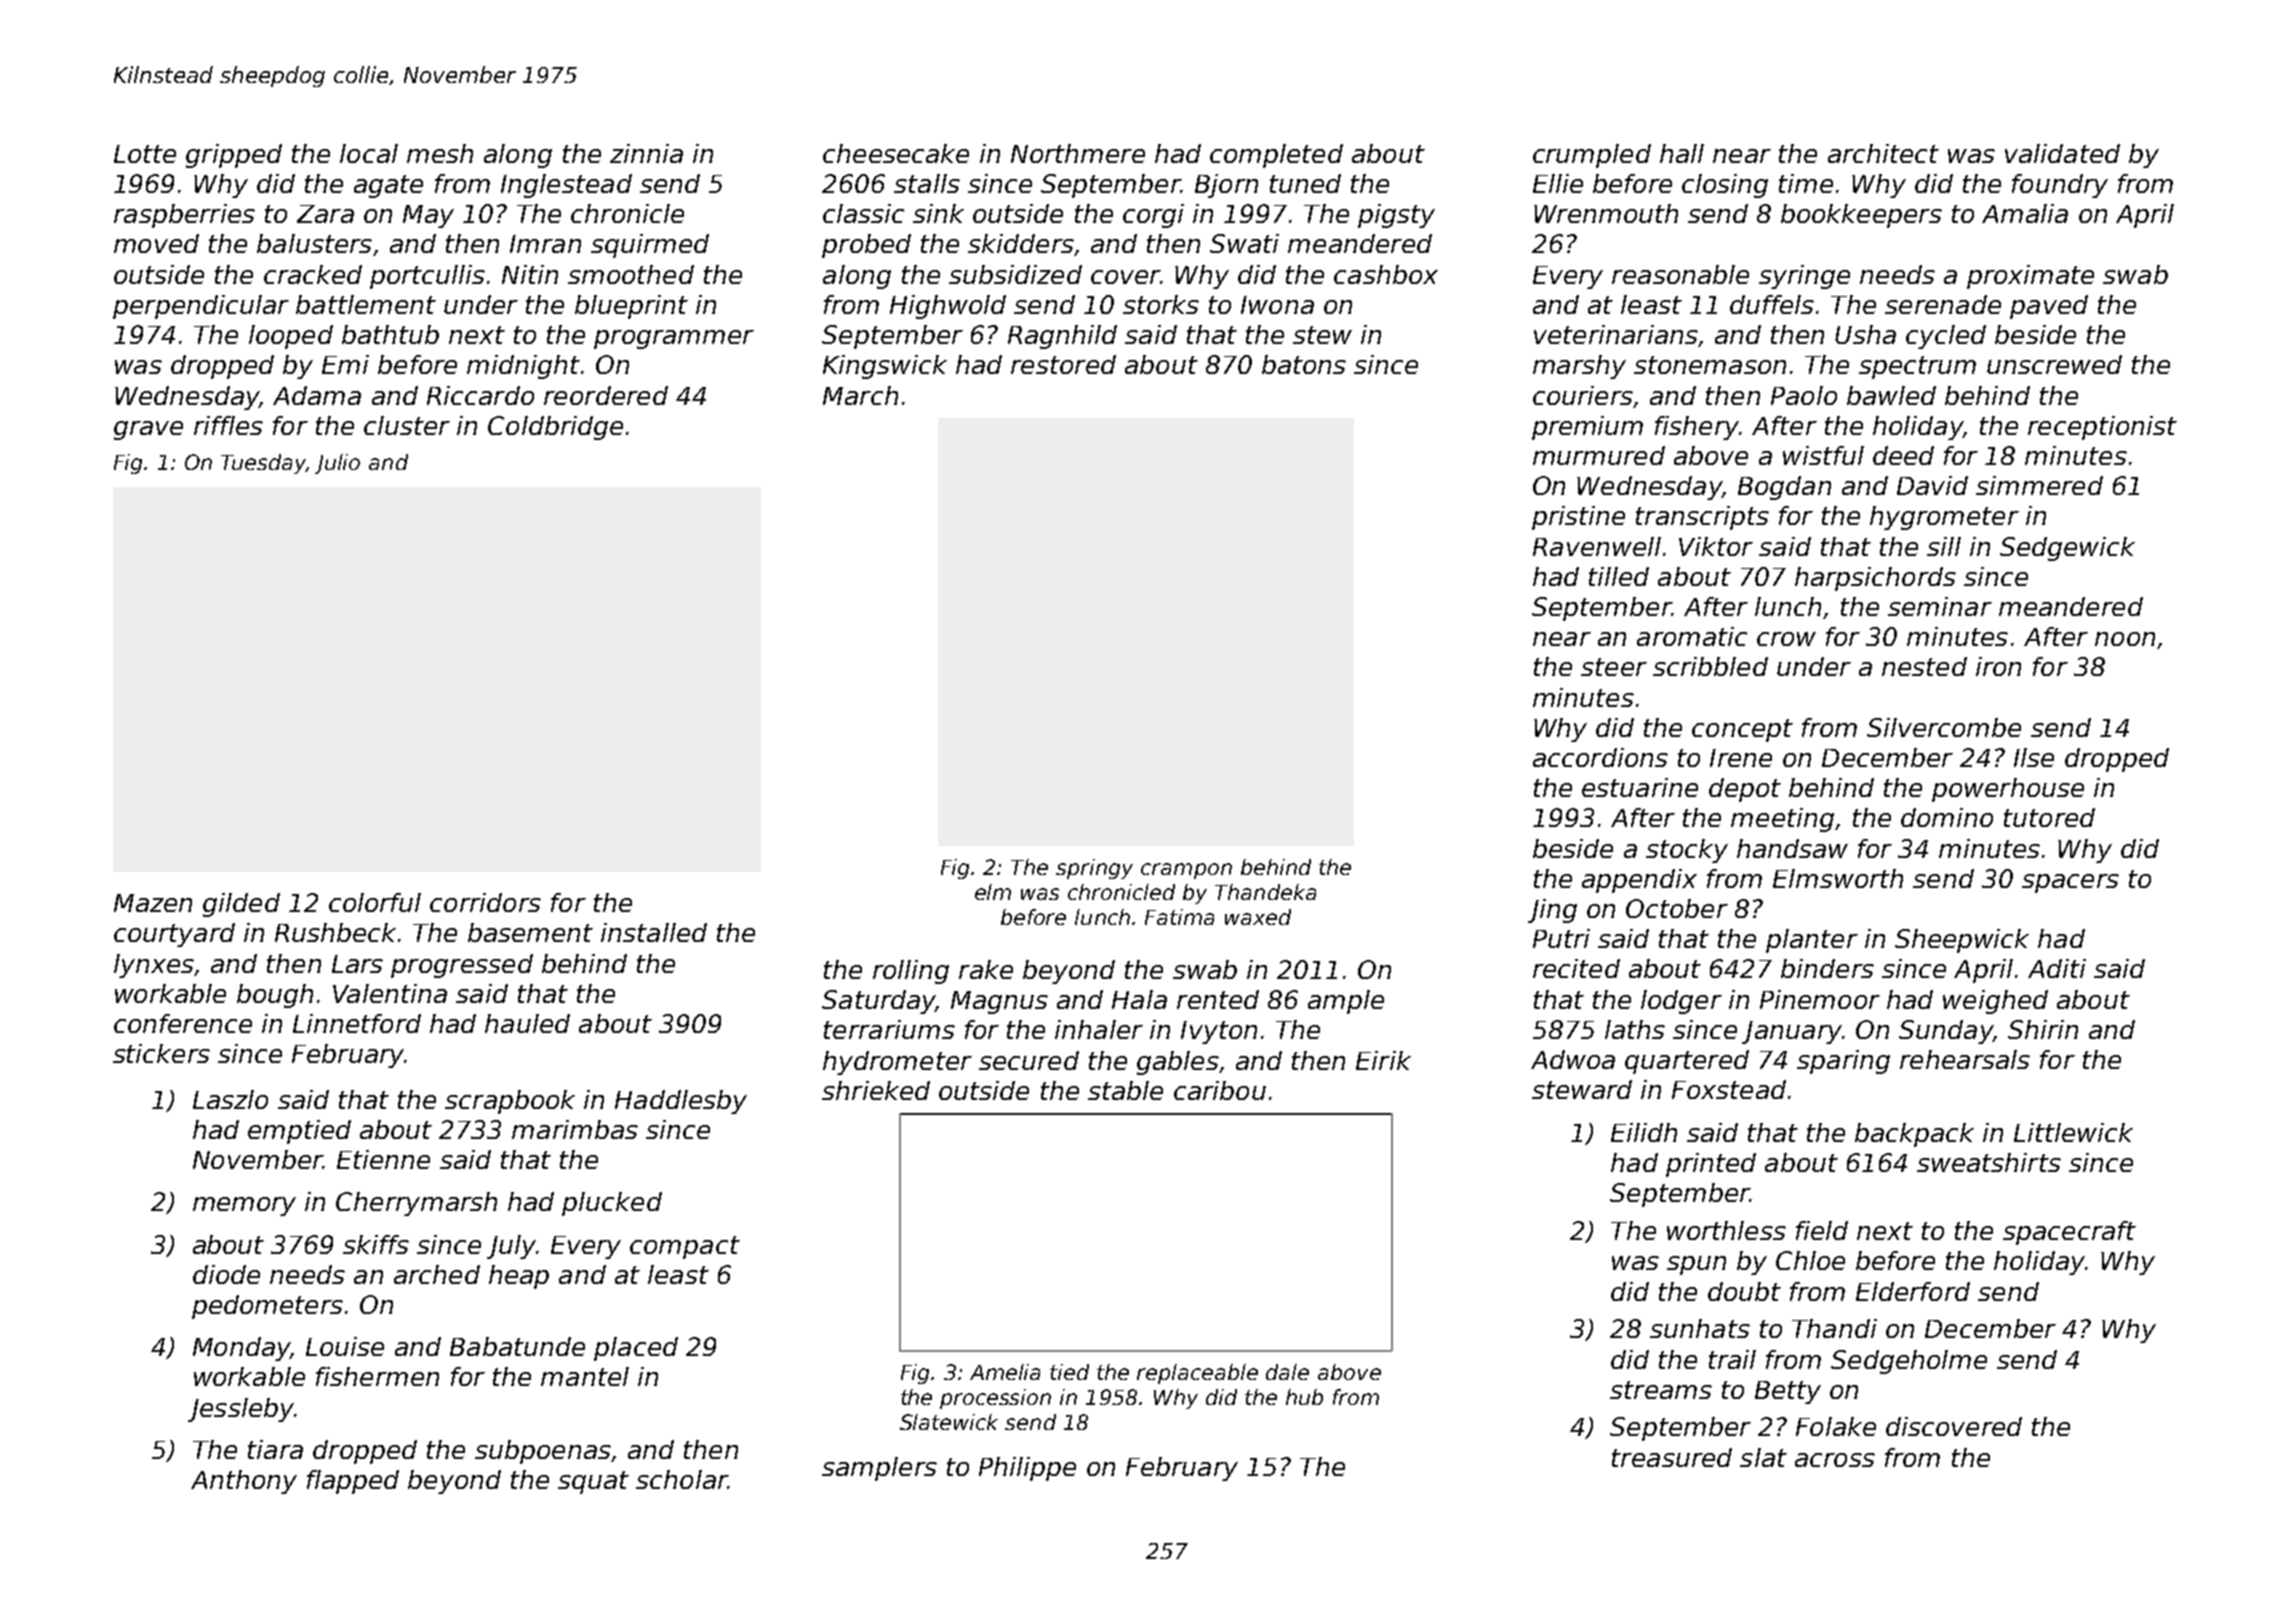  I want to click on architect, so click(1883, 153).
